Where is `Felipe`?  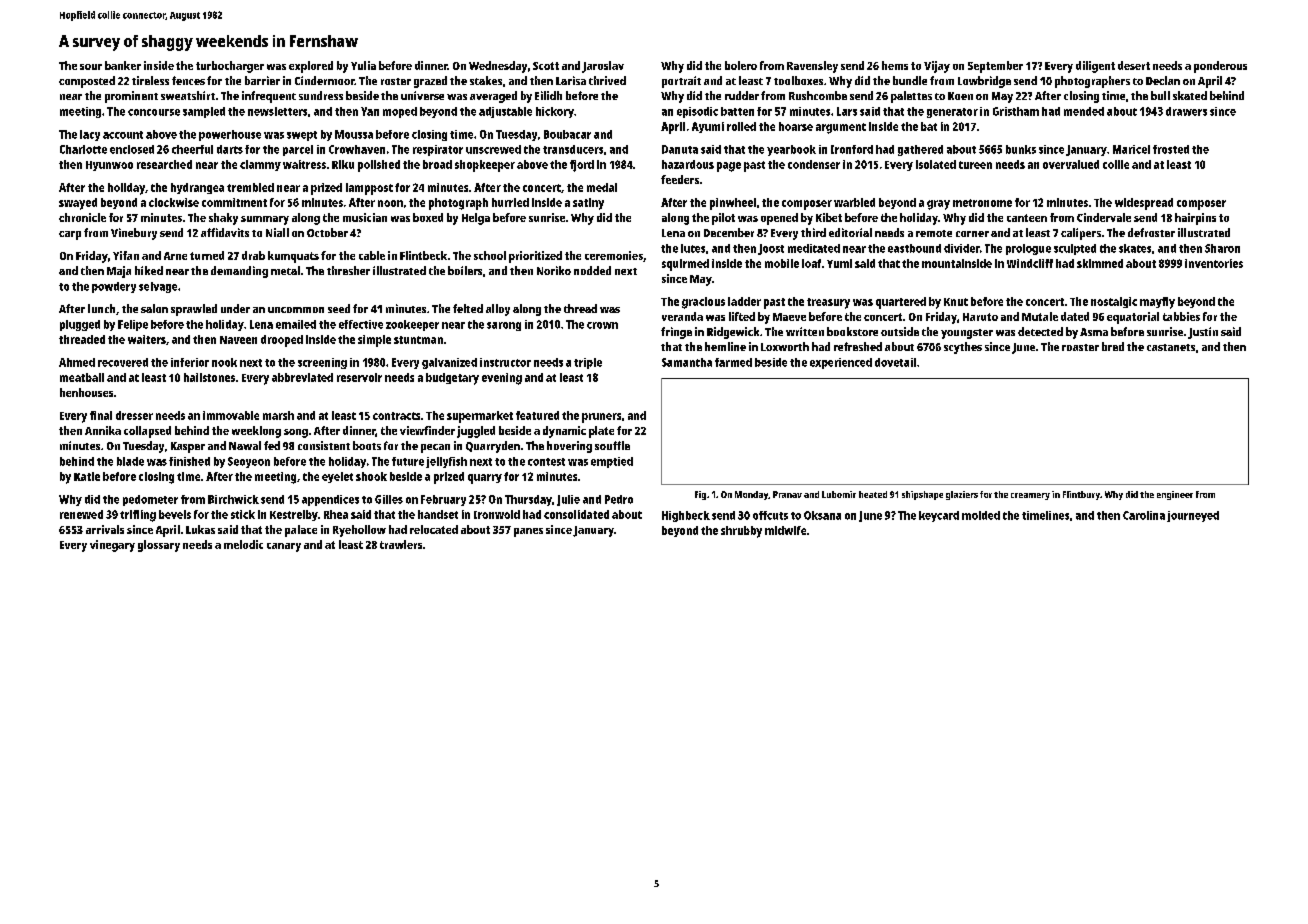
Felipe is located at coordinates (133, 325).
